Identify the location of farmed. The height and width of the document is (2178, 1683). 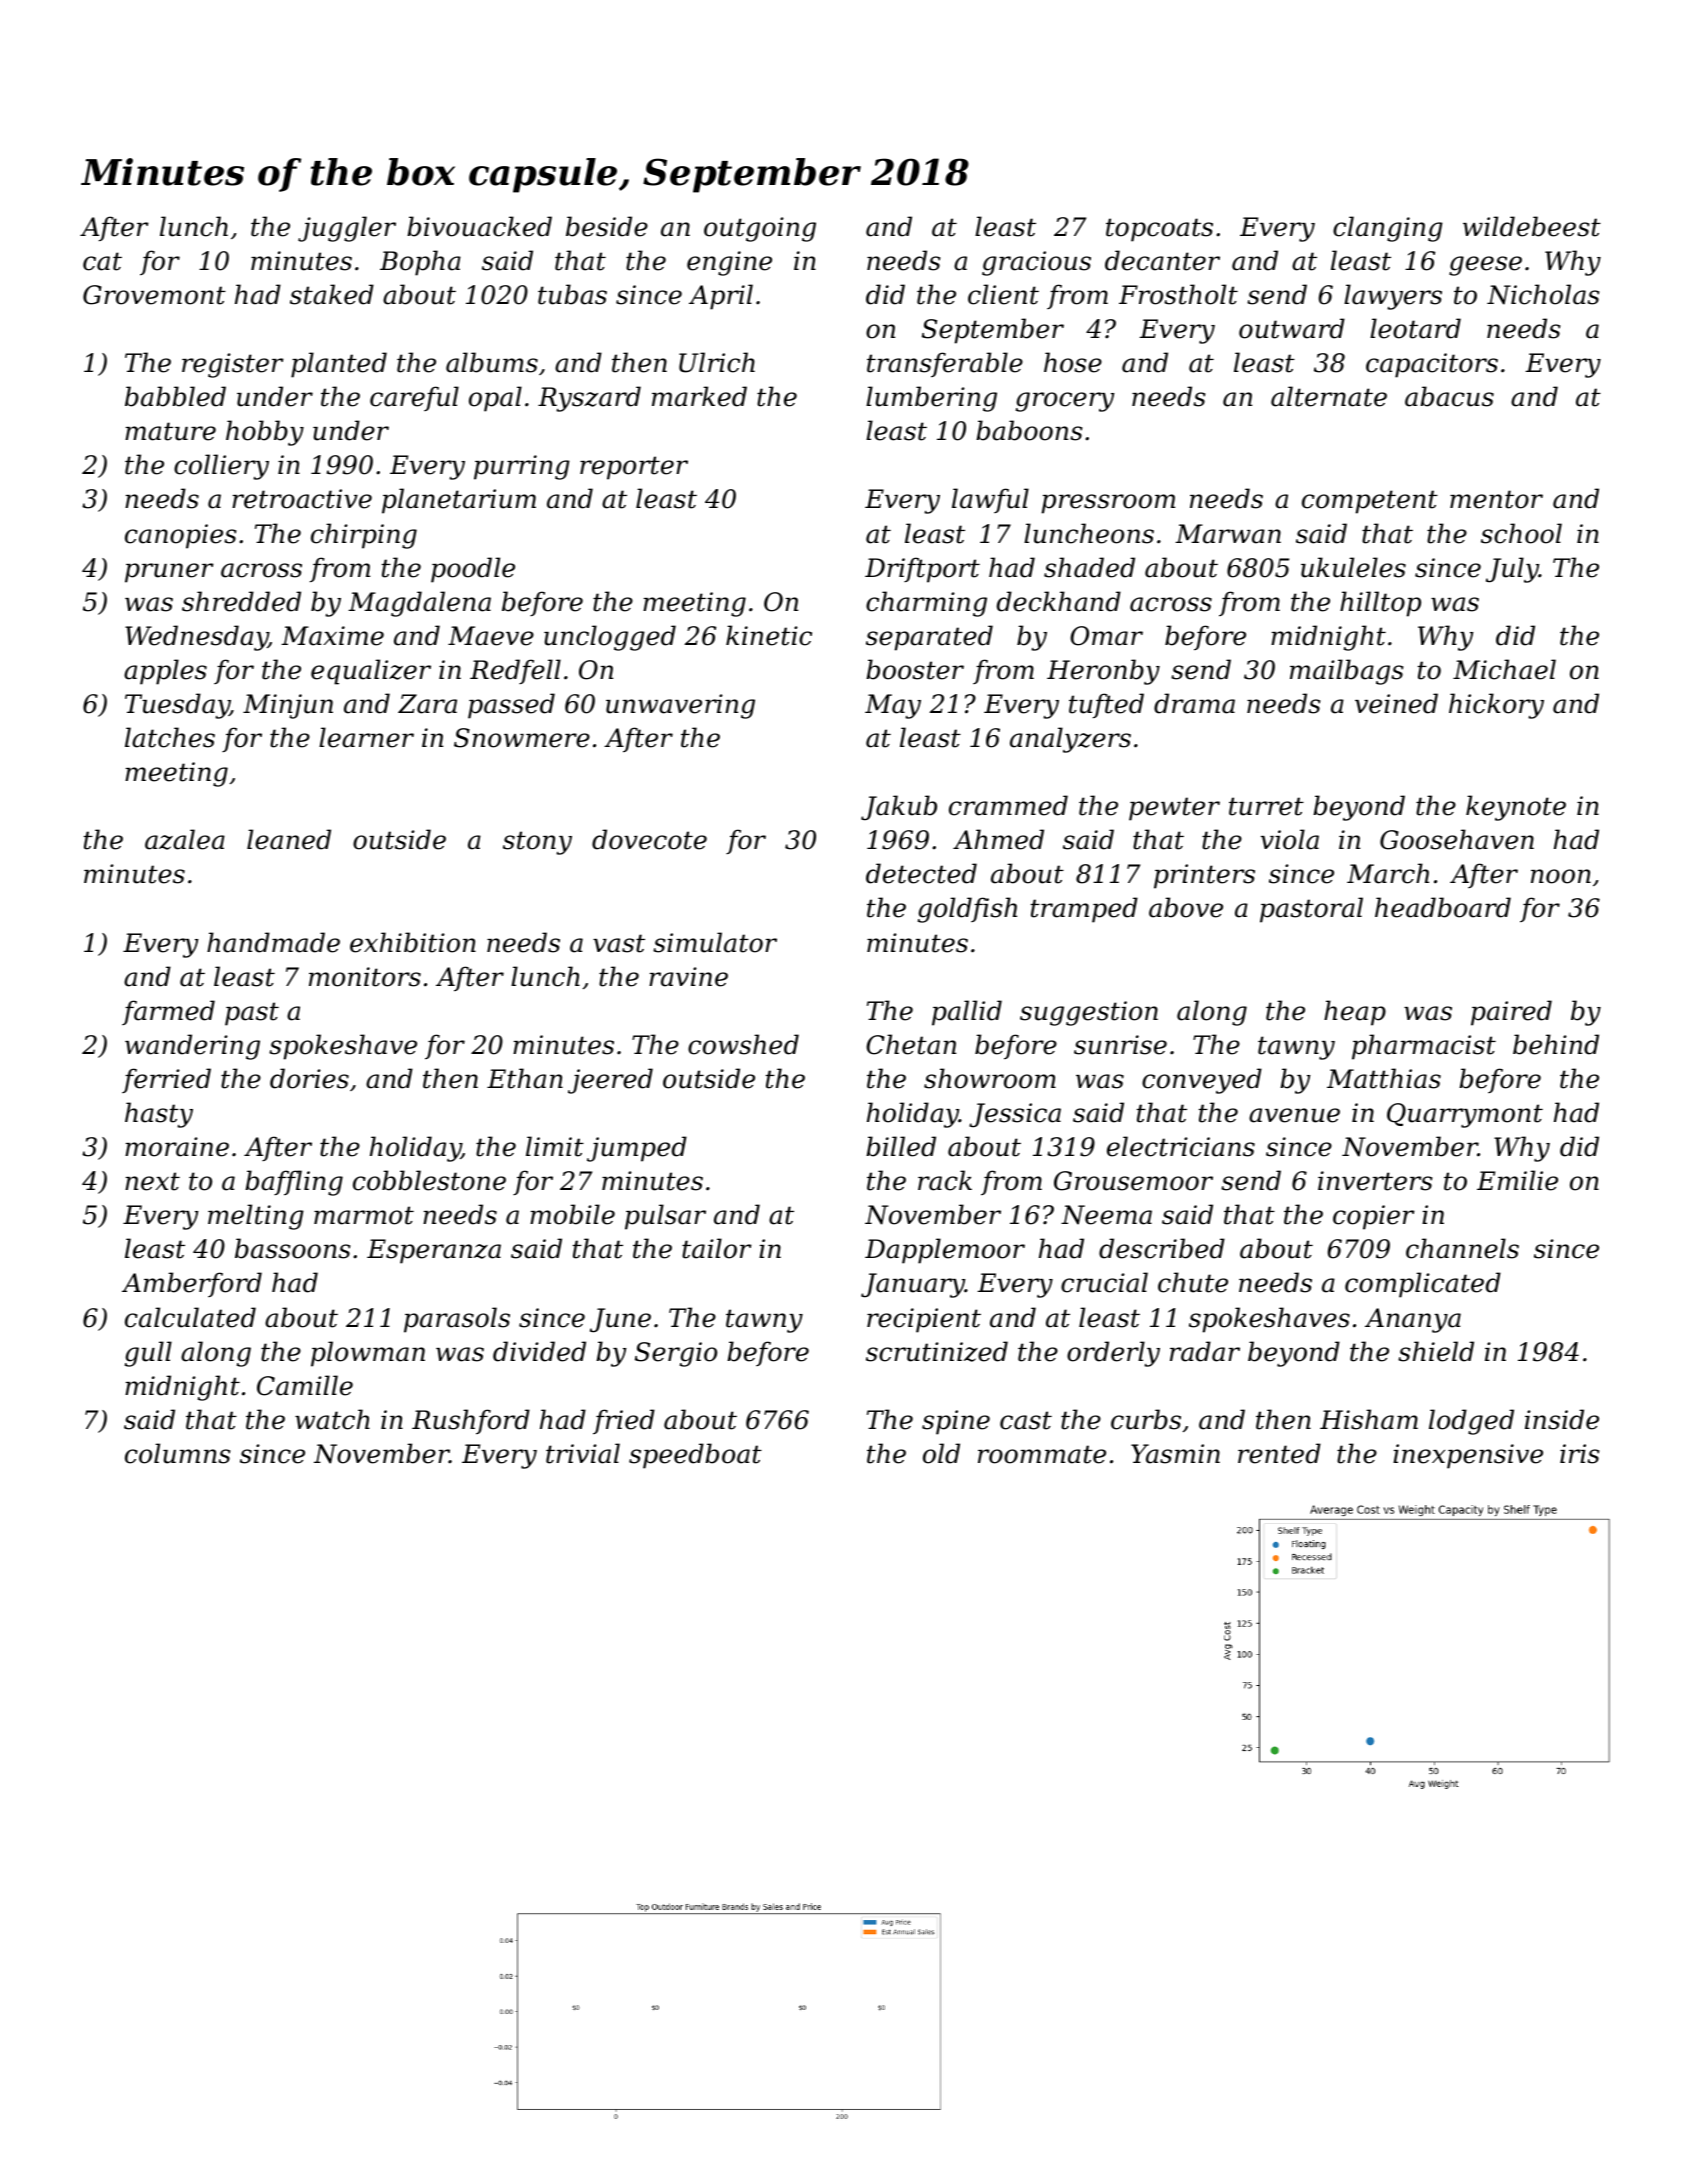
(168, 1012).
